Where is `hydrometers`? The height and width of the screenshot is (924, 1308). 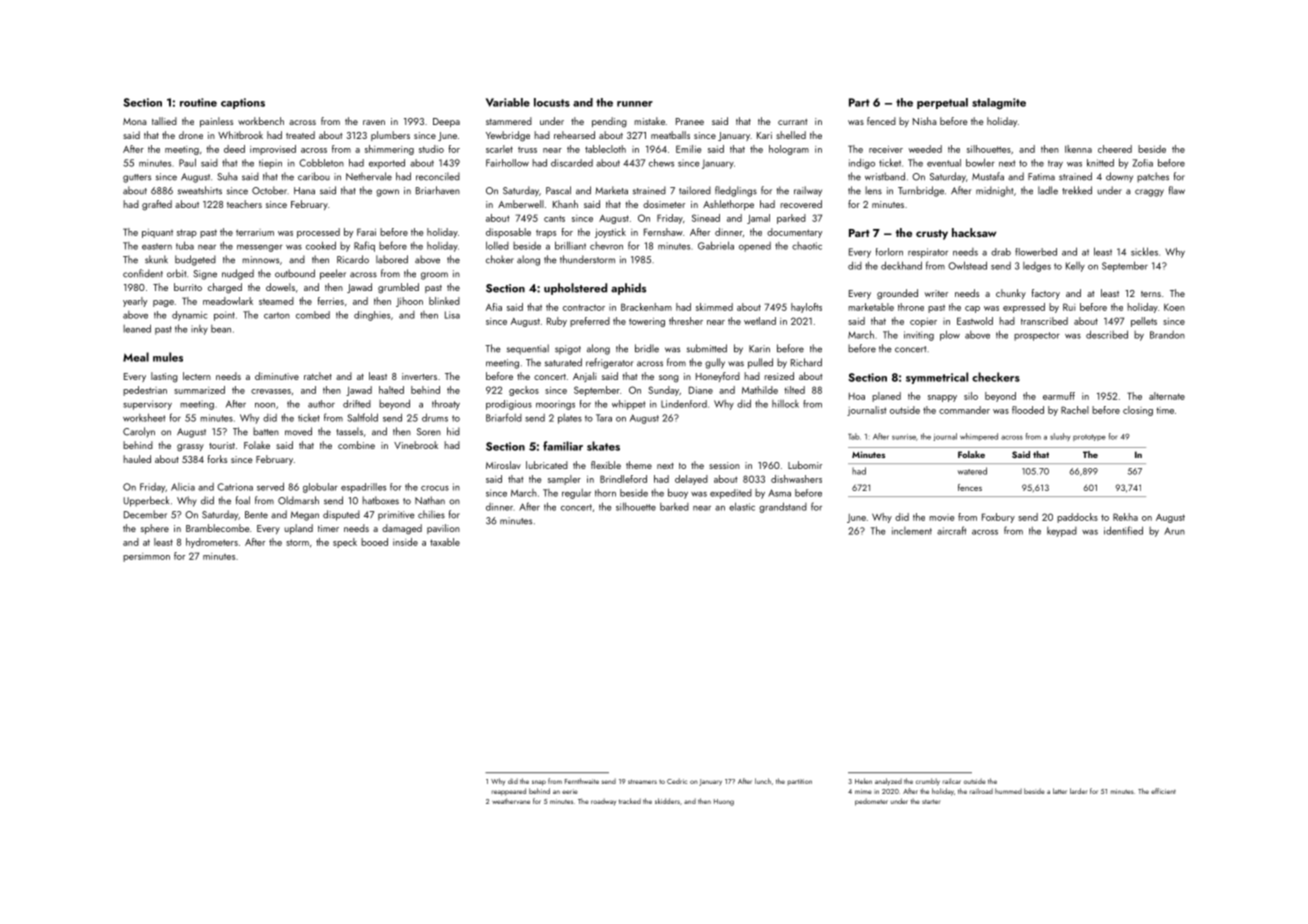
hydrometers is located at coordinates (212, 543).
